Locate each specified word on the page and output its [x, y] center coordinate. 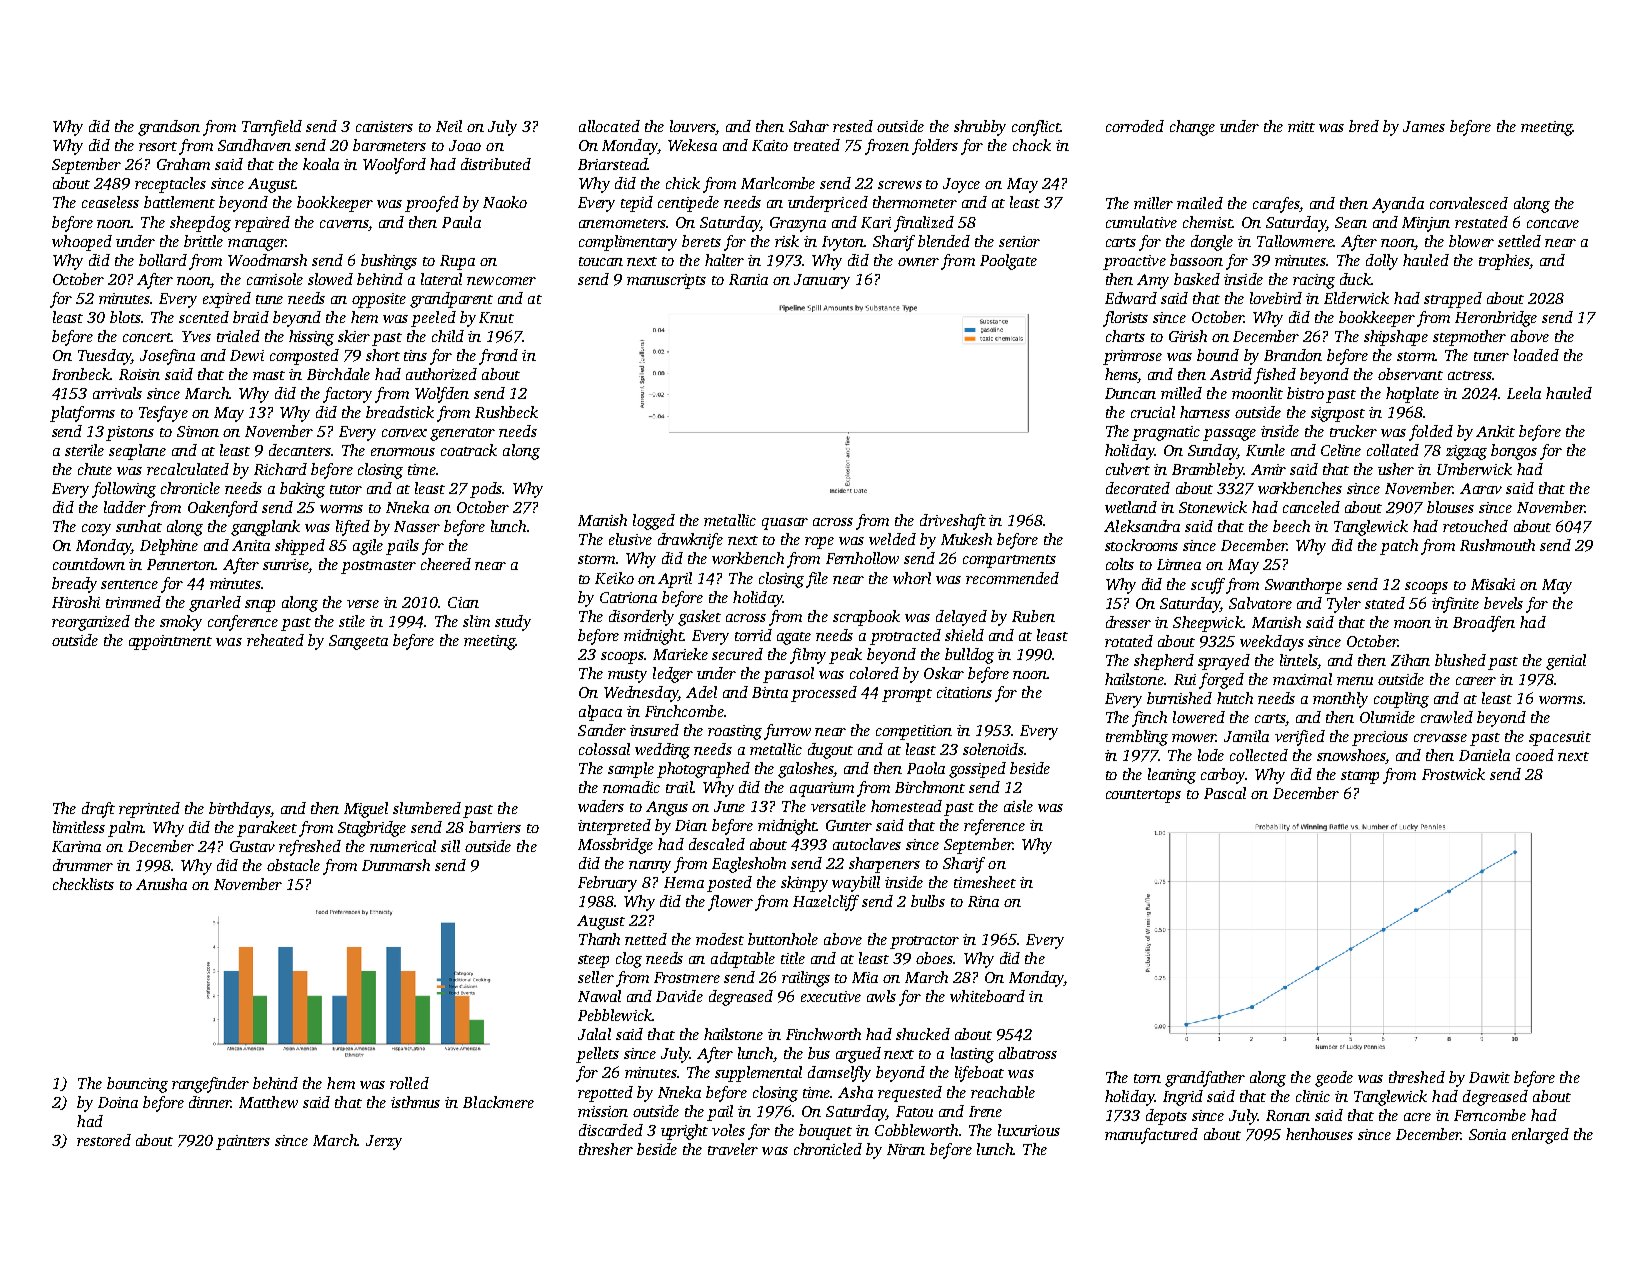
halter [724, 260]
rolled [409, 1083]
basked [1197, 279]
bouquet [825, 1132]
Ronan [1288, 1115]
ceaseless [110, 202]
